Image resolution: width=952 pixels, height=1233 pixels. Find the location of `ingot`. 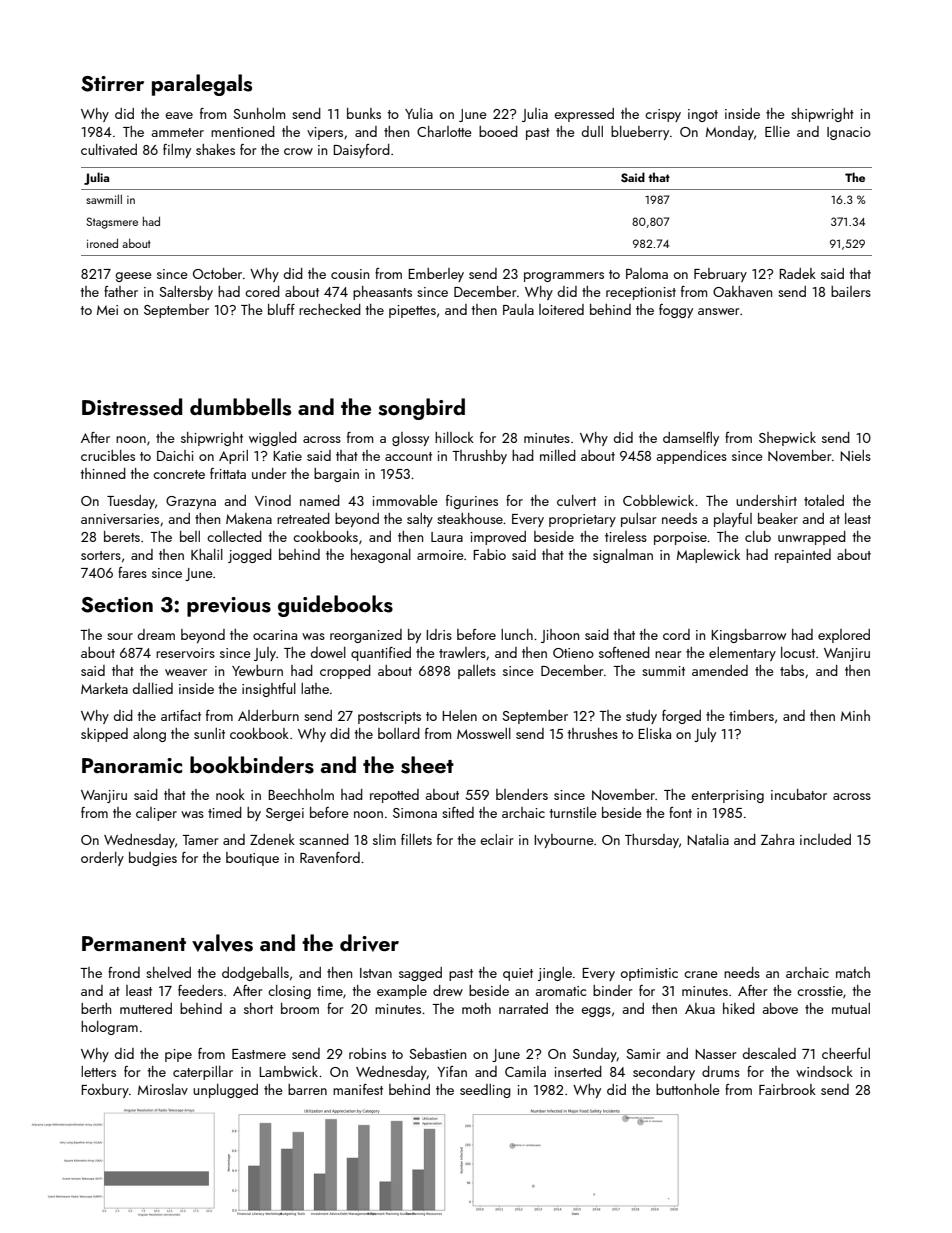

ingot is located at coordinates (703, 115).
